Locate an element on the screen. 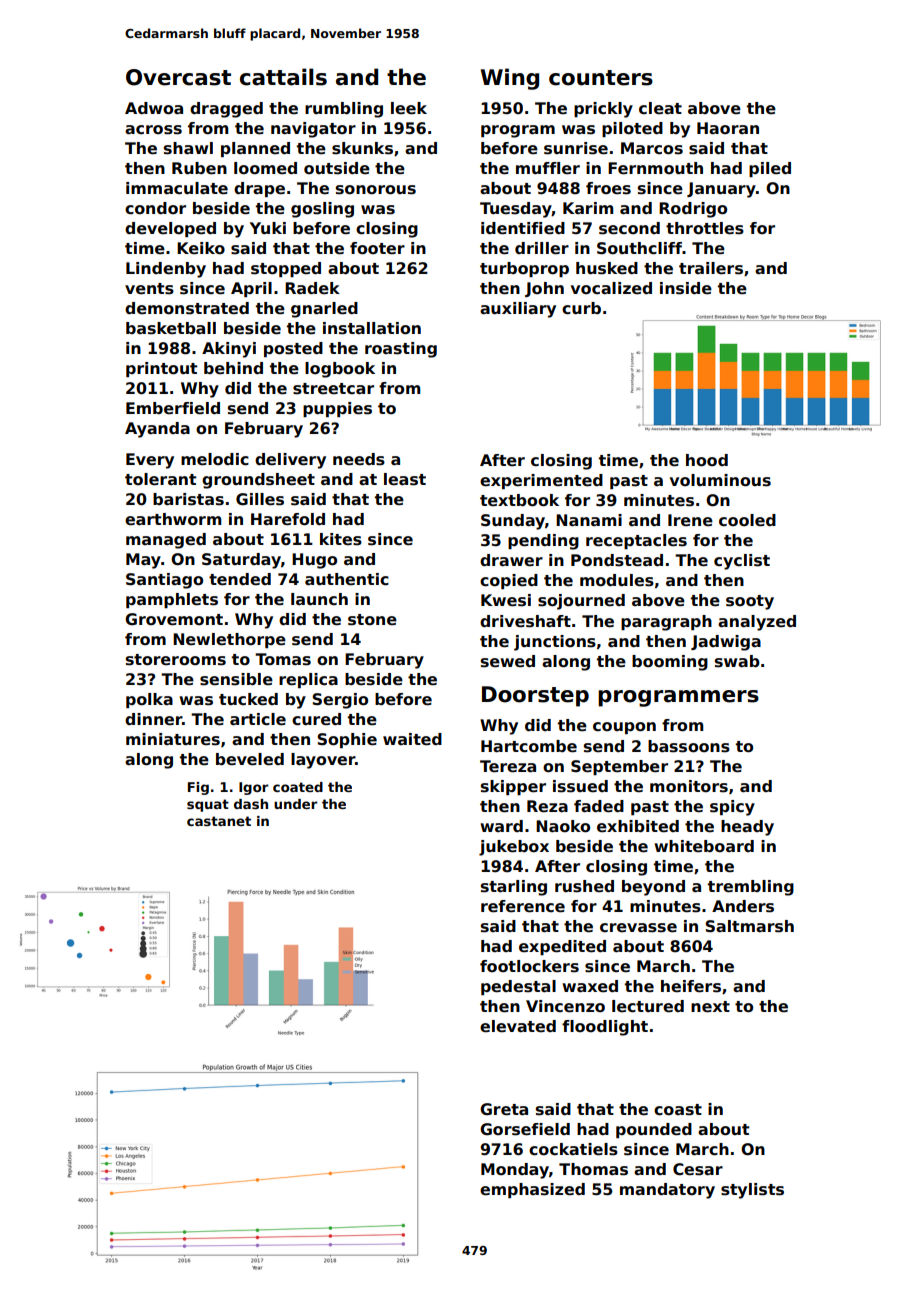 Image resolution: width=924 pixels, height=1314 pixels. swab is located at coordinates (737, 661).
